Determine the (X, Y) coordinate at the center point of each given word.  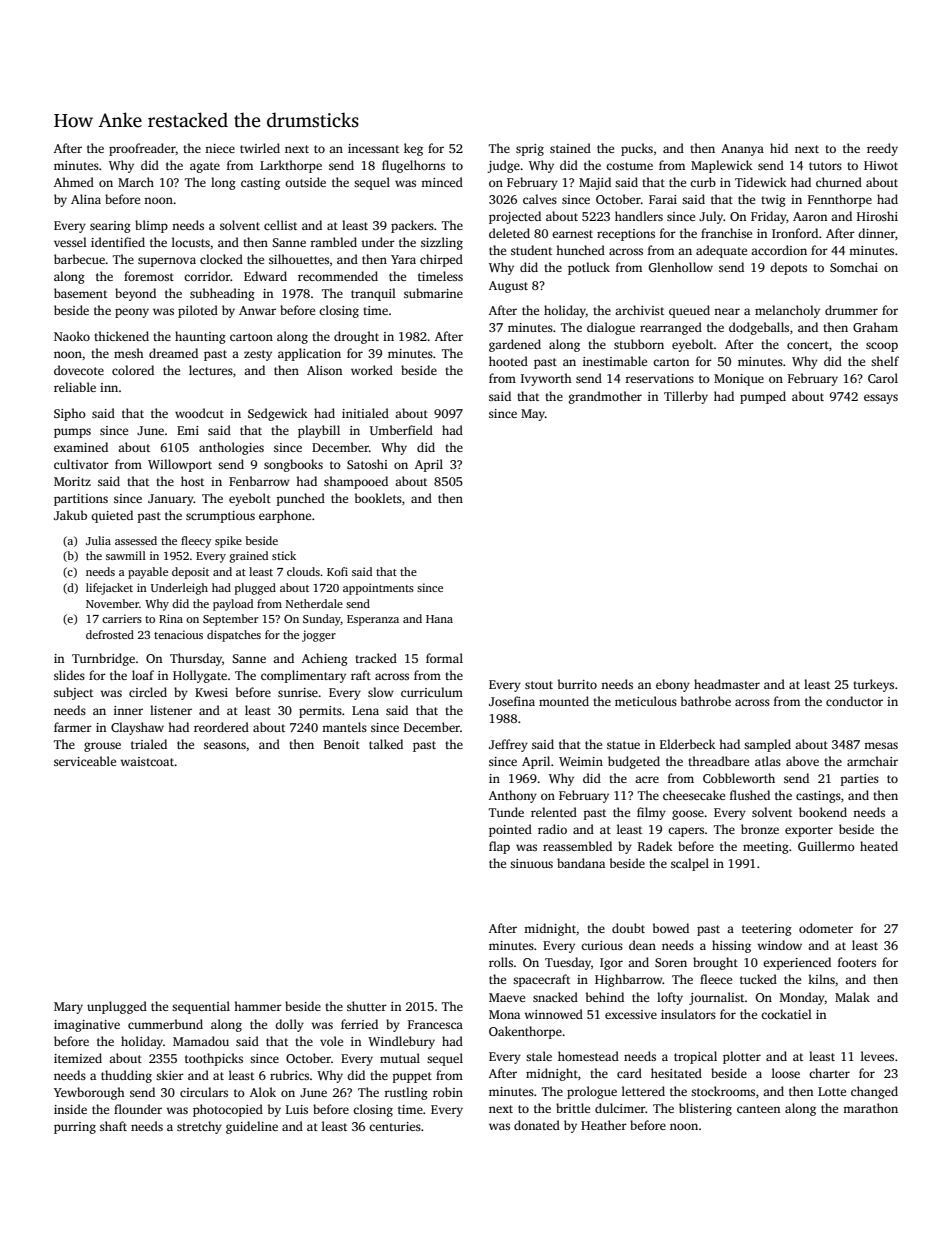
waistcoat (147, 761)
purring (75, 1128)
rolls (501, 962)
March (136, 182)
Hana (439, 619)
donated (537, 1125)
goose (688, 815)
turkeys (873, 685)
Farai (663, 199)
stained (570, 148)
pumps (72, 433)
